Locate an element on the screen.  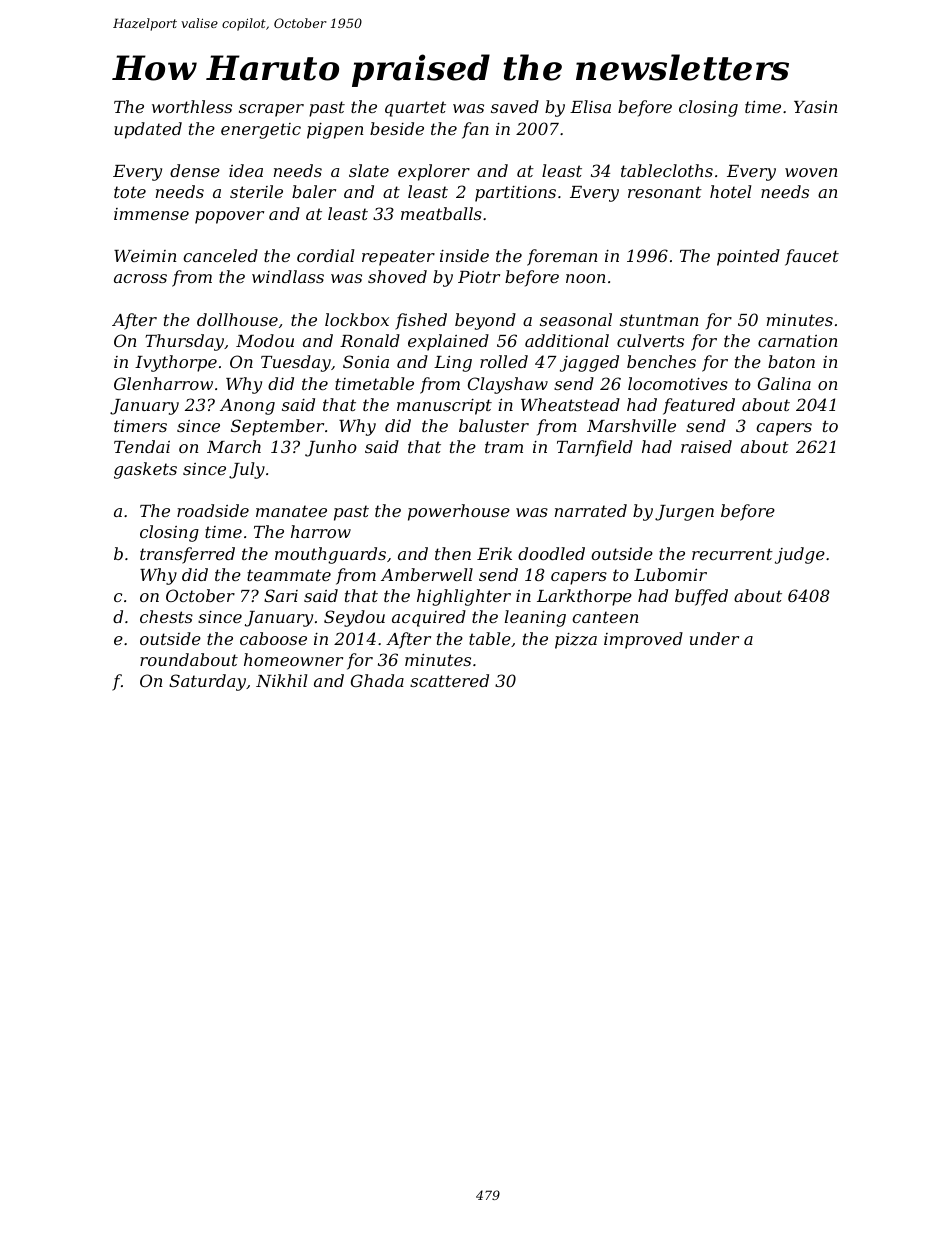
fan is located at coordinates (475, 130).
